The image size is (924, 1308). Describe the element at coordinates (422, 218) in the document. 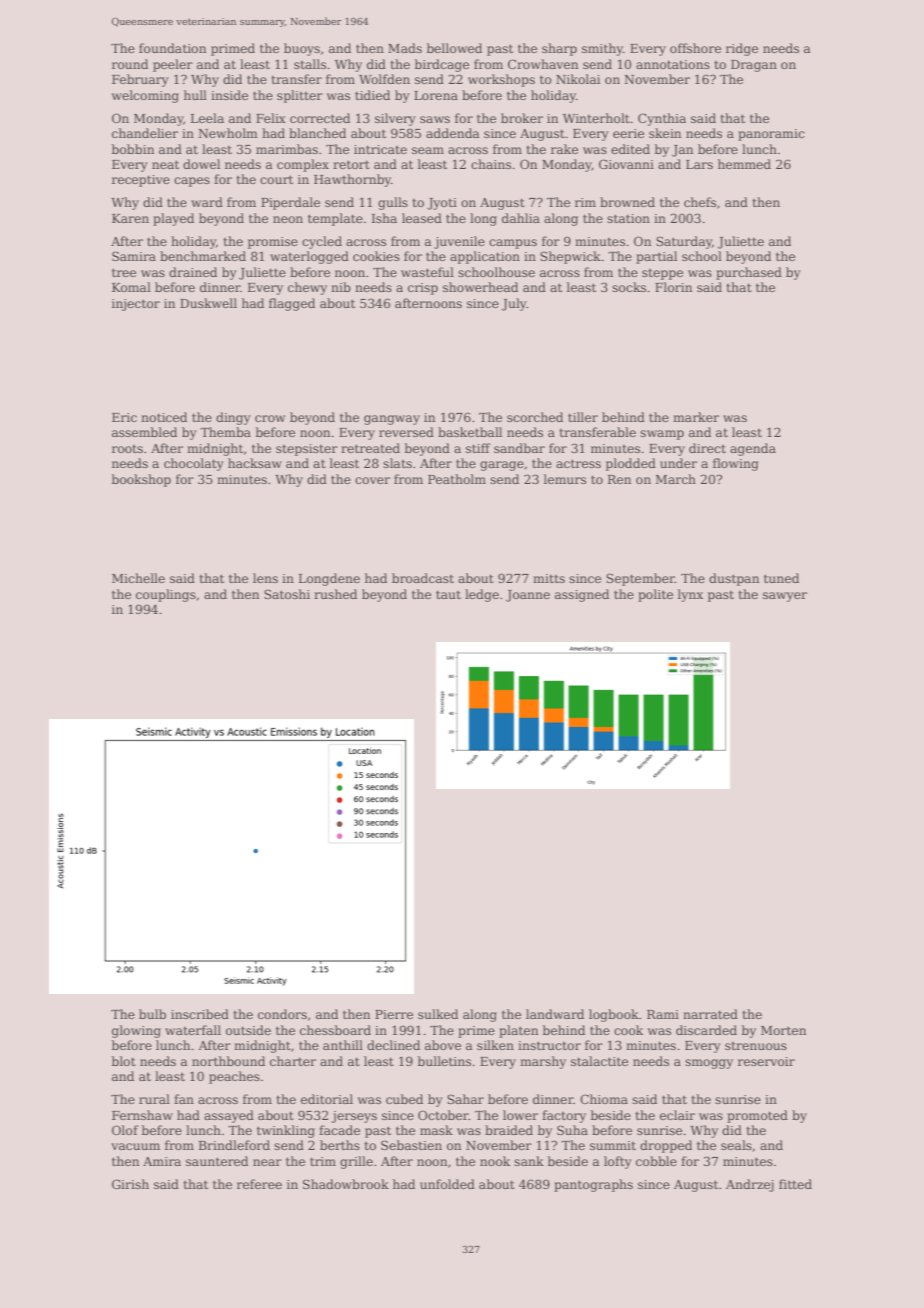

I see `leased` at that location.
